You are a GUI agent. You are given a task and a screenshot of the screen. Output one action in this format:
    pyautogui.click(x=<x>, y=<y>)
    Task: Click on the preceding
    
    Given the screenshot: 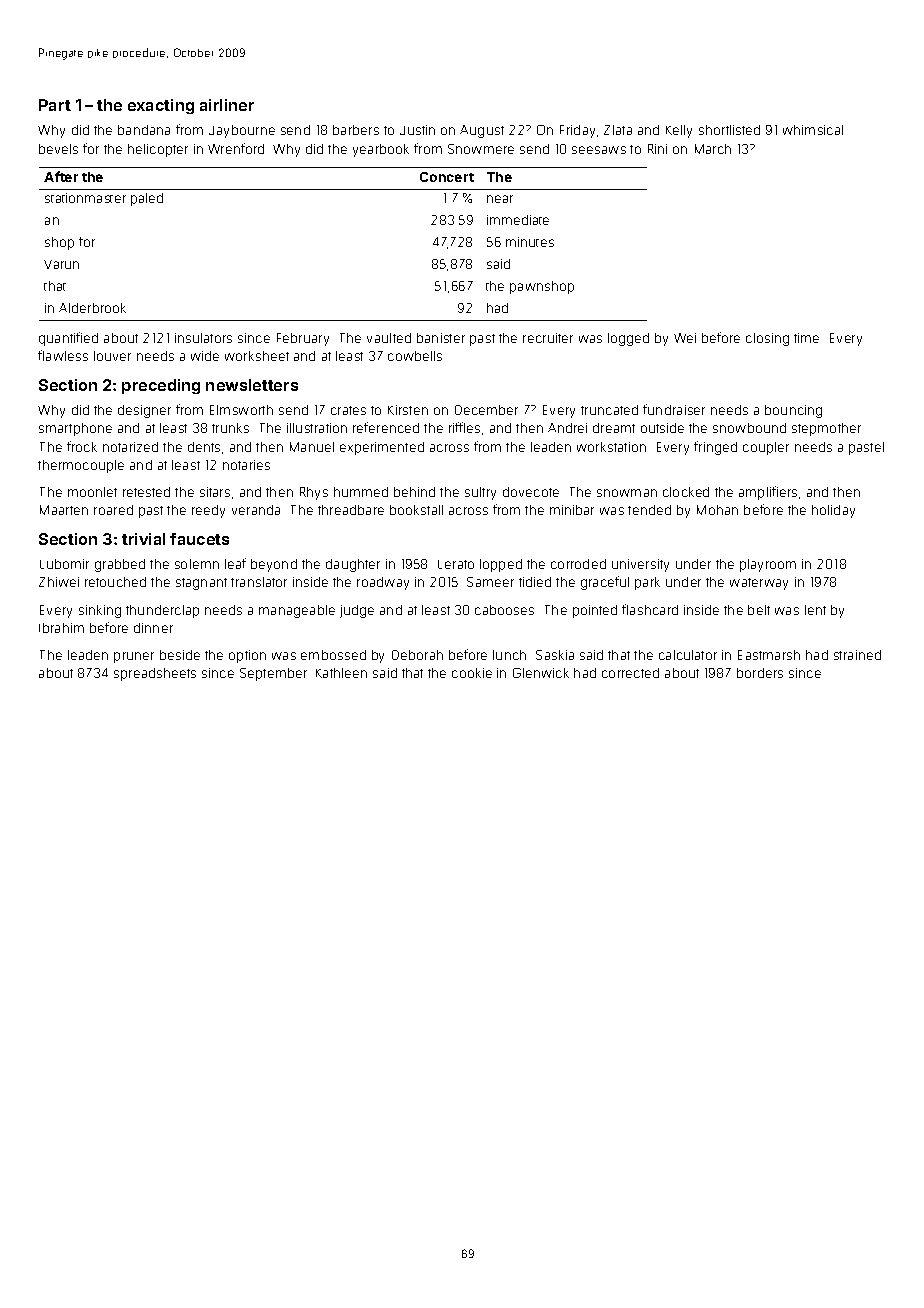 What is the action you would take?
    pyautogui.click(x=161, y=386)
